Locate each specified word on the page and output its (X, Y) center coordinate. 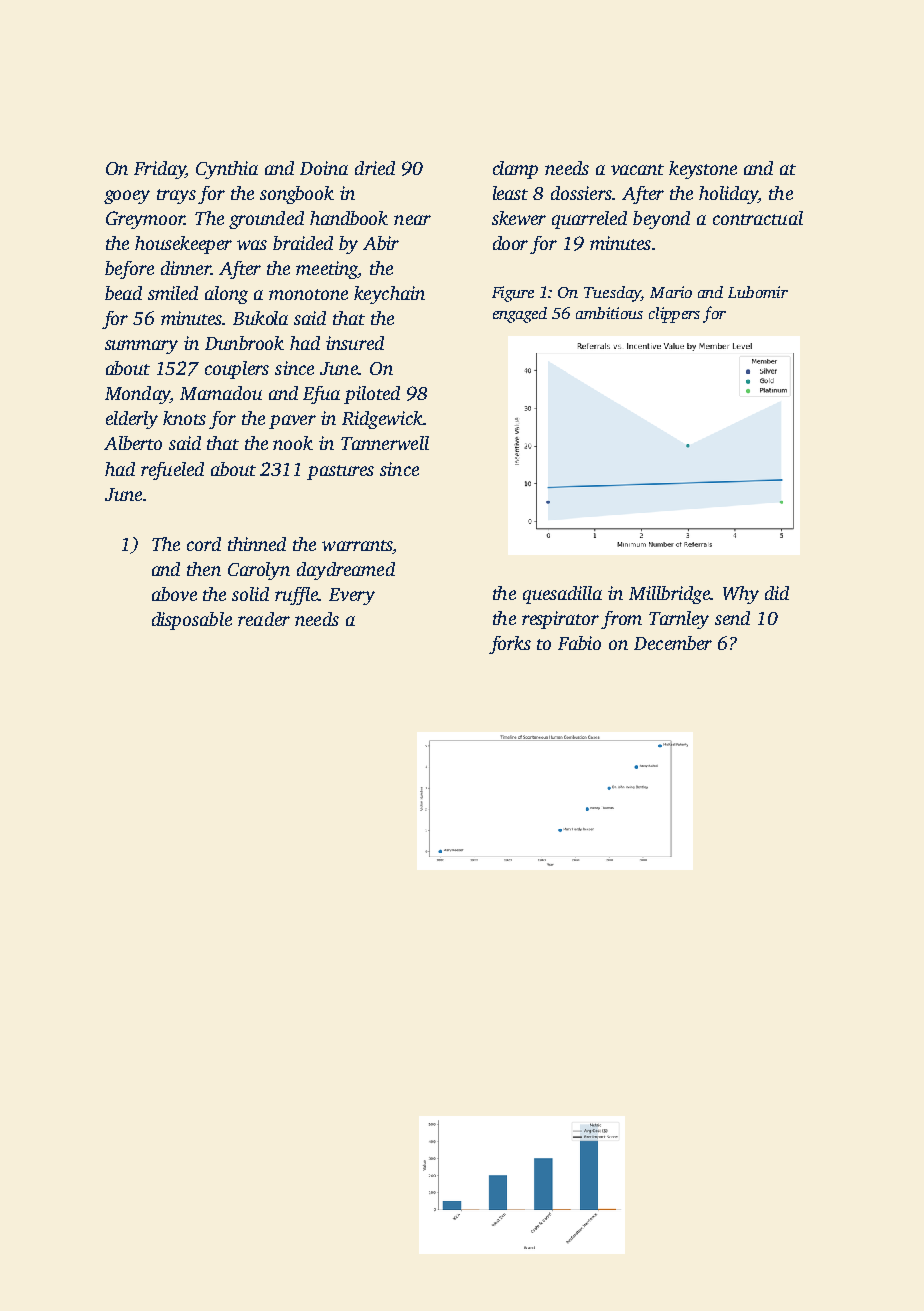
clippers (674, 315)
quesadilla (562, 595)
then (204, 569)
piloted (372, 395)
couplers (237, 370)
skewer (519, 218)
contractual (758, 218)
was (252, 245)
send (732, 618)
